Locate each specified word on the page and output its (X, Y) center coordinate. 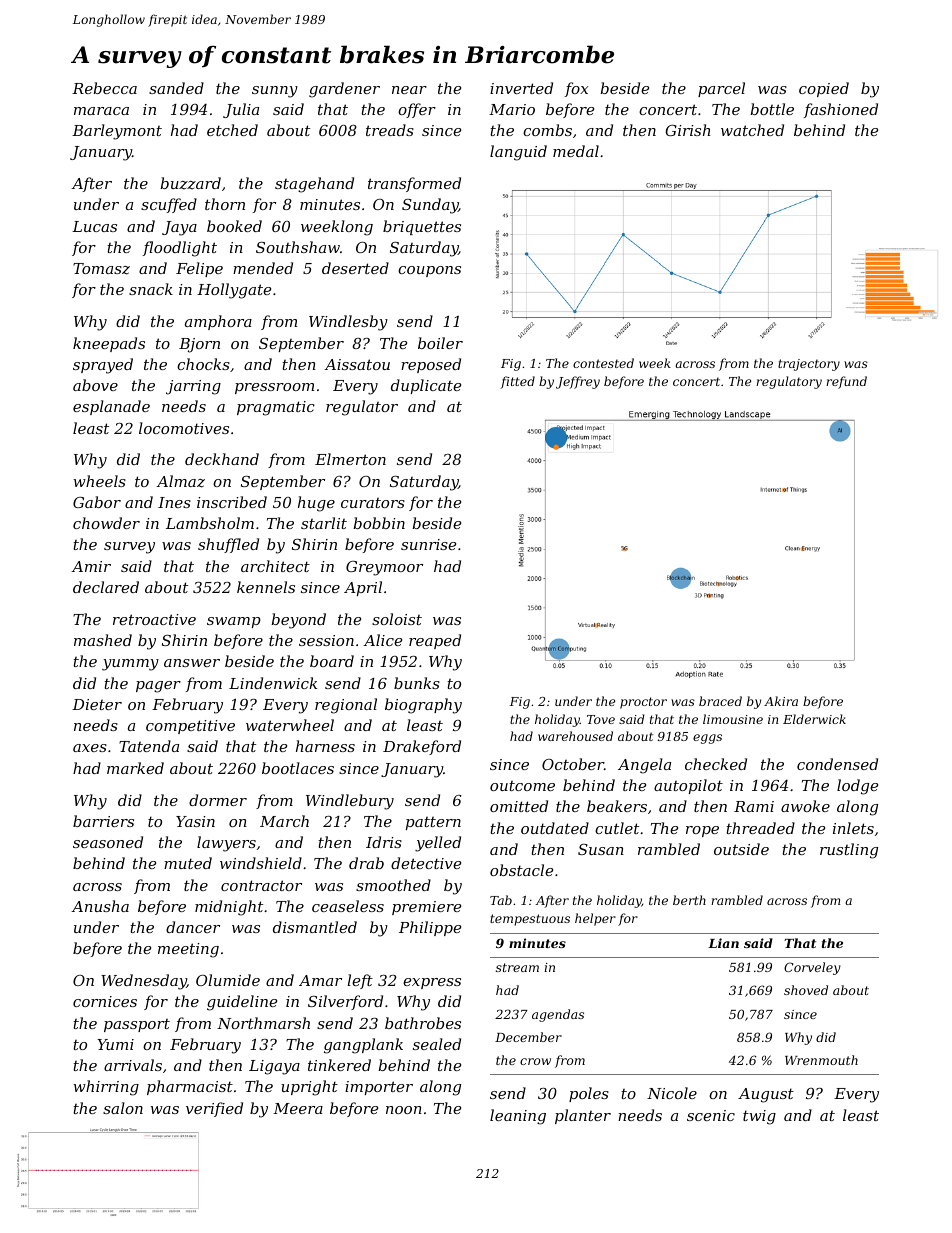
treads (390, 130)
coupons (429, 271)
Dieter (97, 704)
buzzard (190, 183)
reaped (435, 641)
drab (366, 863)
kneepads (109, 344)
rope (702, 831)
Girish (687, 130)
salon (123, 1108)
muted (188, 863)
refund (846, 382)
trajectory (809, 365)
